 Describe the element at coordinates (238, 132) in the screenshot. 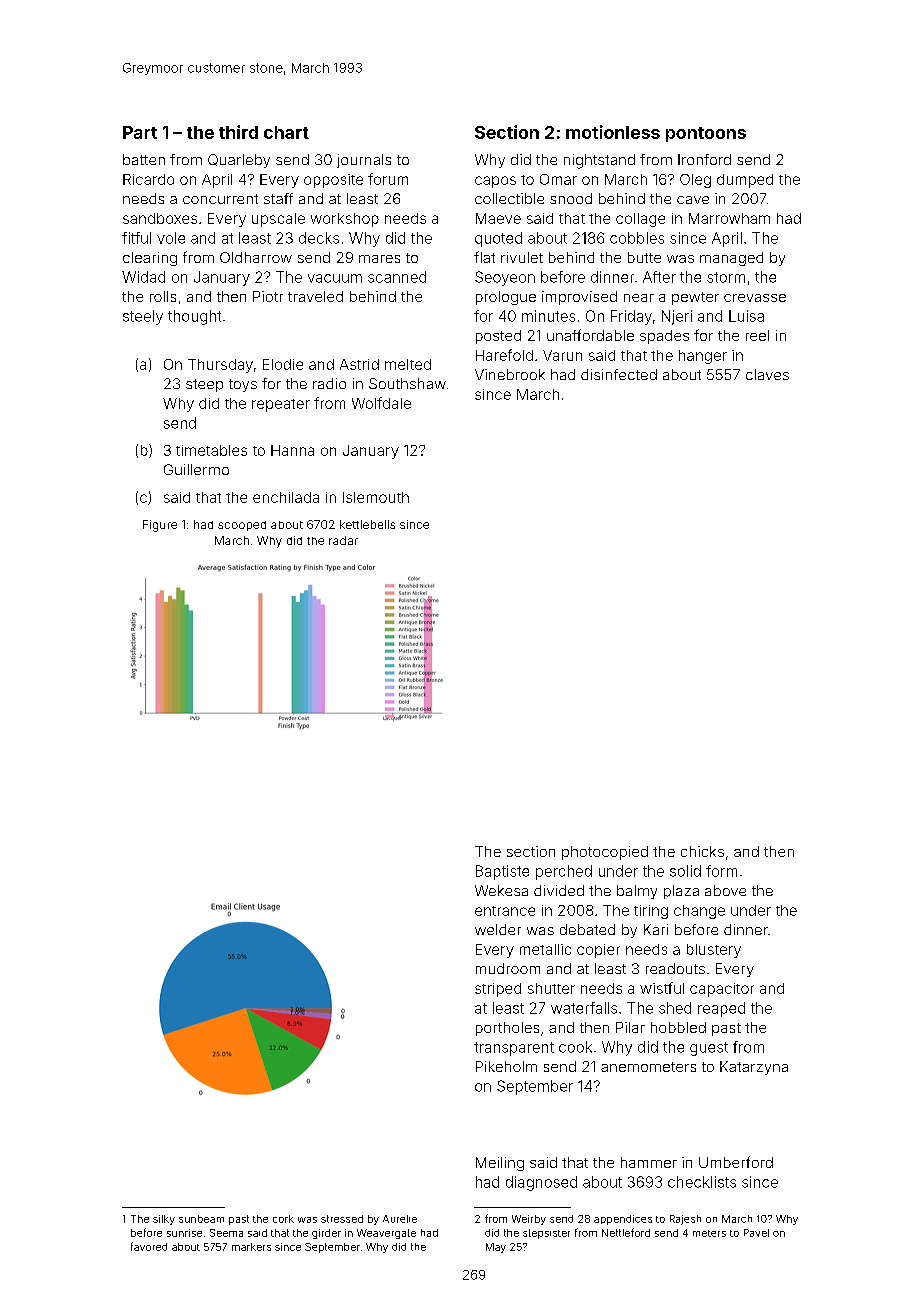

I see `third` at that location.
